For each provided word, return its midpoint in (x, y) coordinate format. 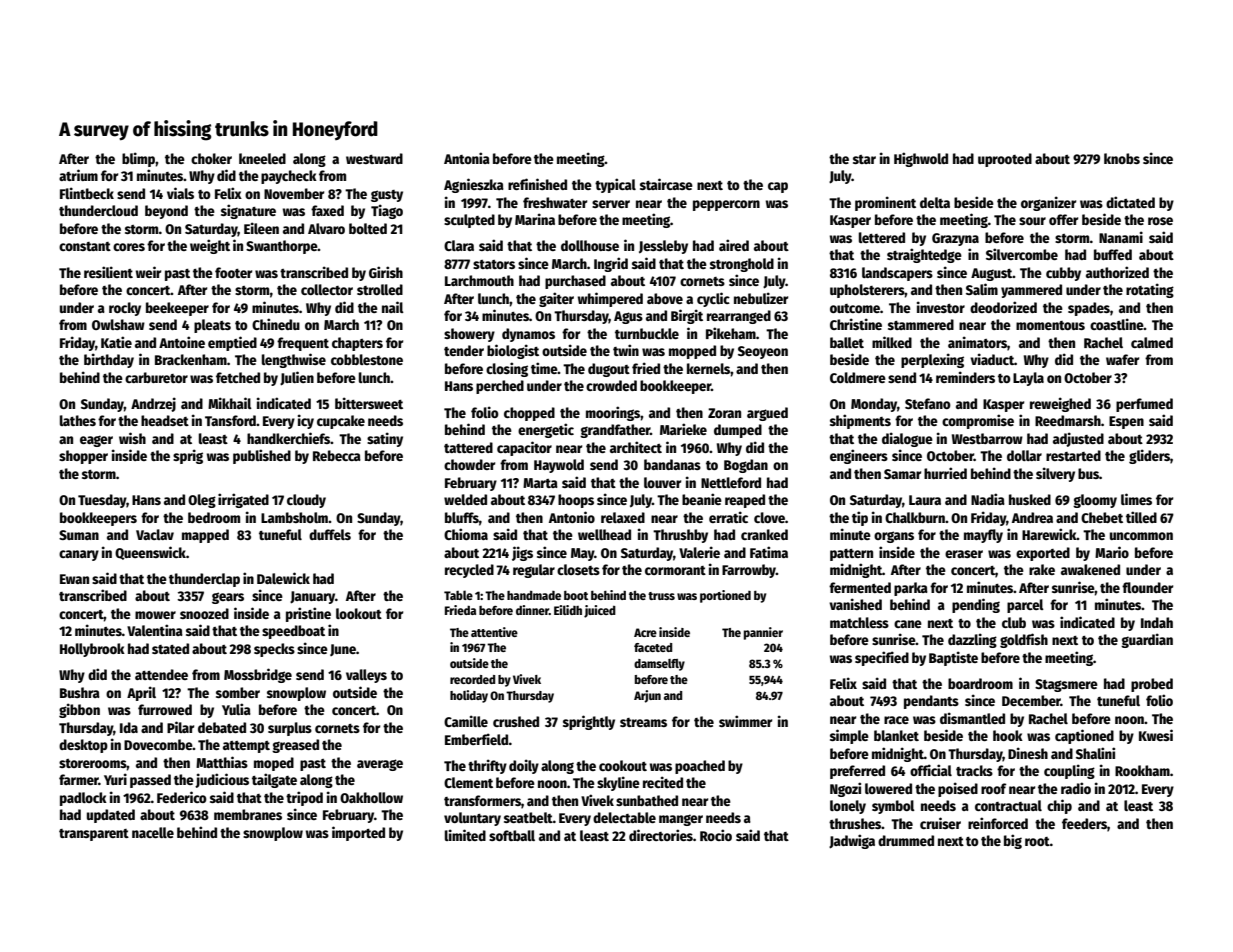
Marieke (683, 429)
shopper (83, 457)
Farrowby (749, 571)
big (1013, 841)
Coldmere (858, 377)
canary (79, 555)
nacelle (153, 832)
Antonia (467, 158)
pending (976, 605)
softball (512, 835)
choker (211, 158)
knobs (1122, 158)
